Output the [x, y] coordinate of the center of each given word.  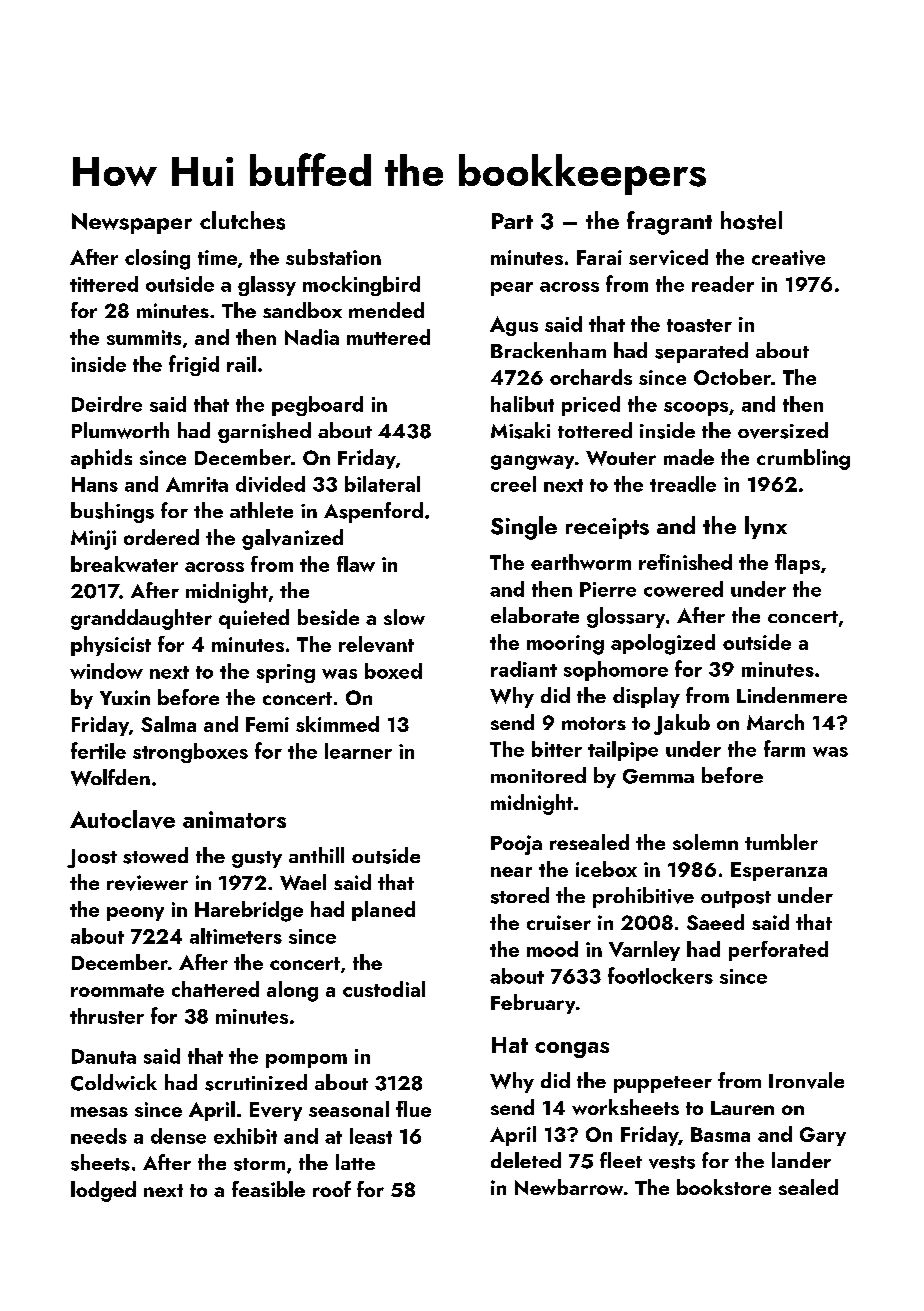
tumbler [781, 842]
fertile [98, 750]
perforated [778, 951]
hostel [751, 220]
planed [383, 911]
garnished [264, 432]
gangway [532, 462]
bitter [557, 749]
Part [512, 221]
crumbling [803, 459]
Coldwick [114, 1082]
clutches [242, 220]
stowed [155, 855]
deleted [526, 1160]
